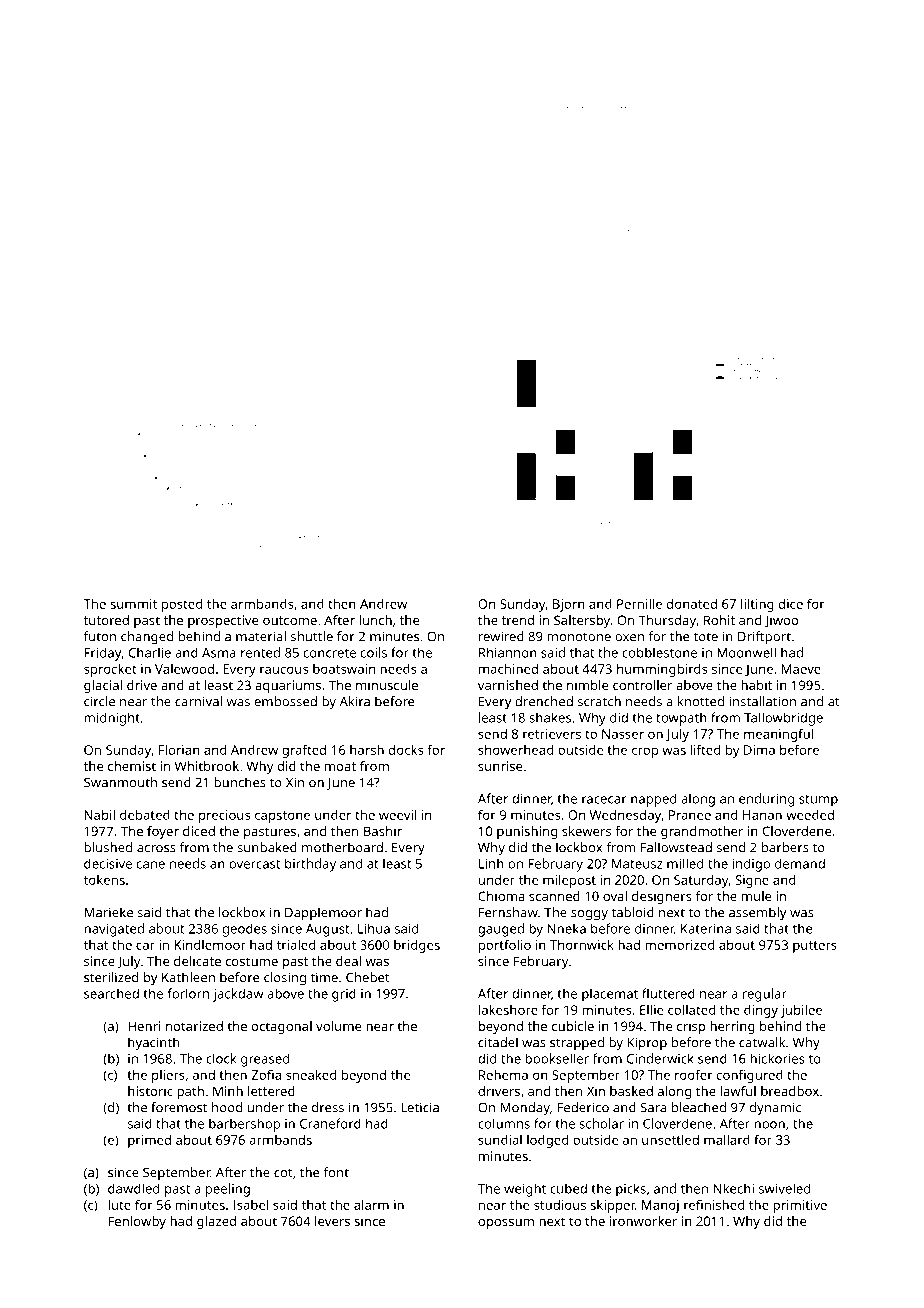 The image size is (924, 1308). Describe the element at coordinates (371, 1205) in the screenshot. I see `alarm` at that location.
